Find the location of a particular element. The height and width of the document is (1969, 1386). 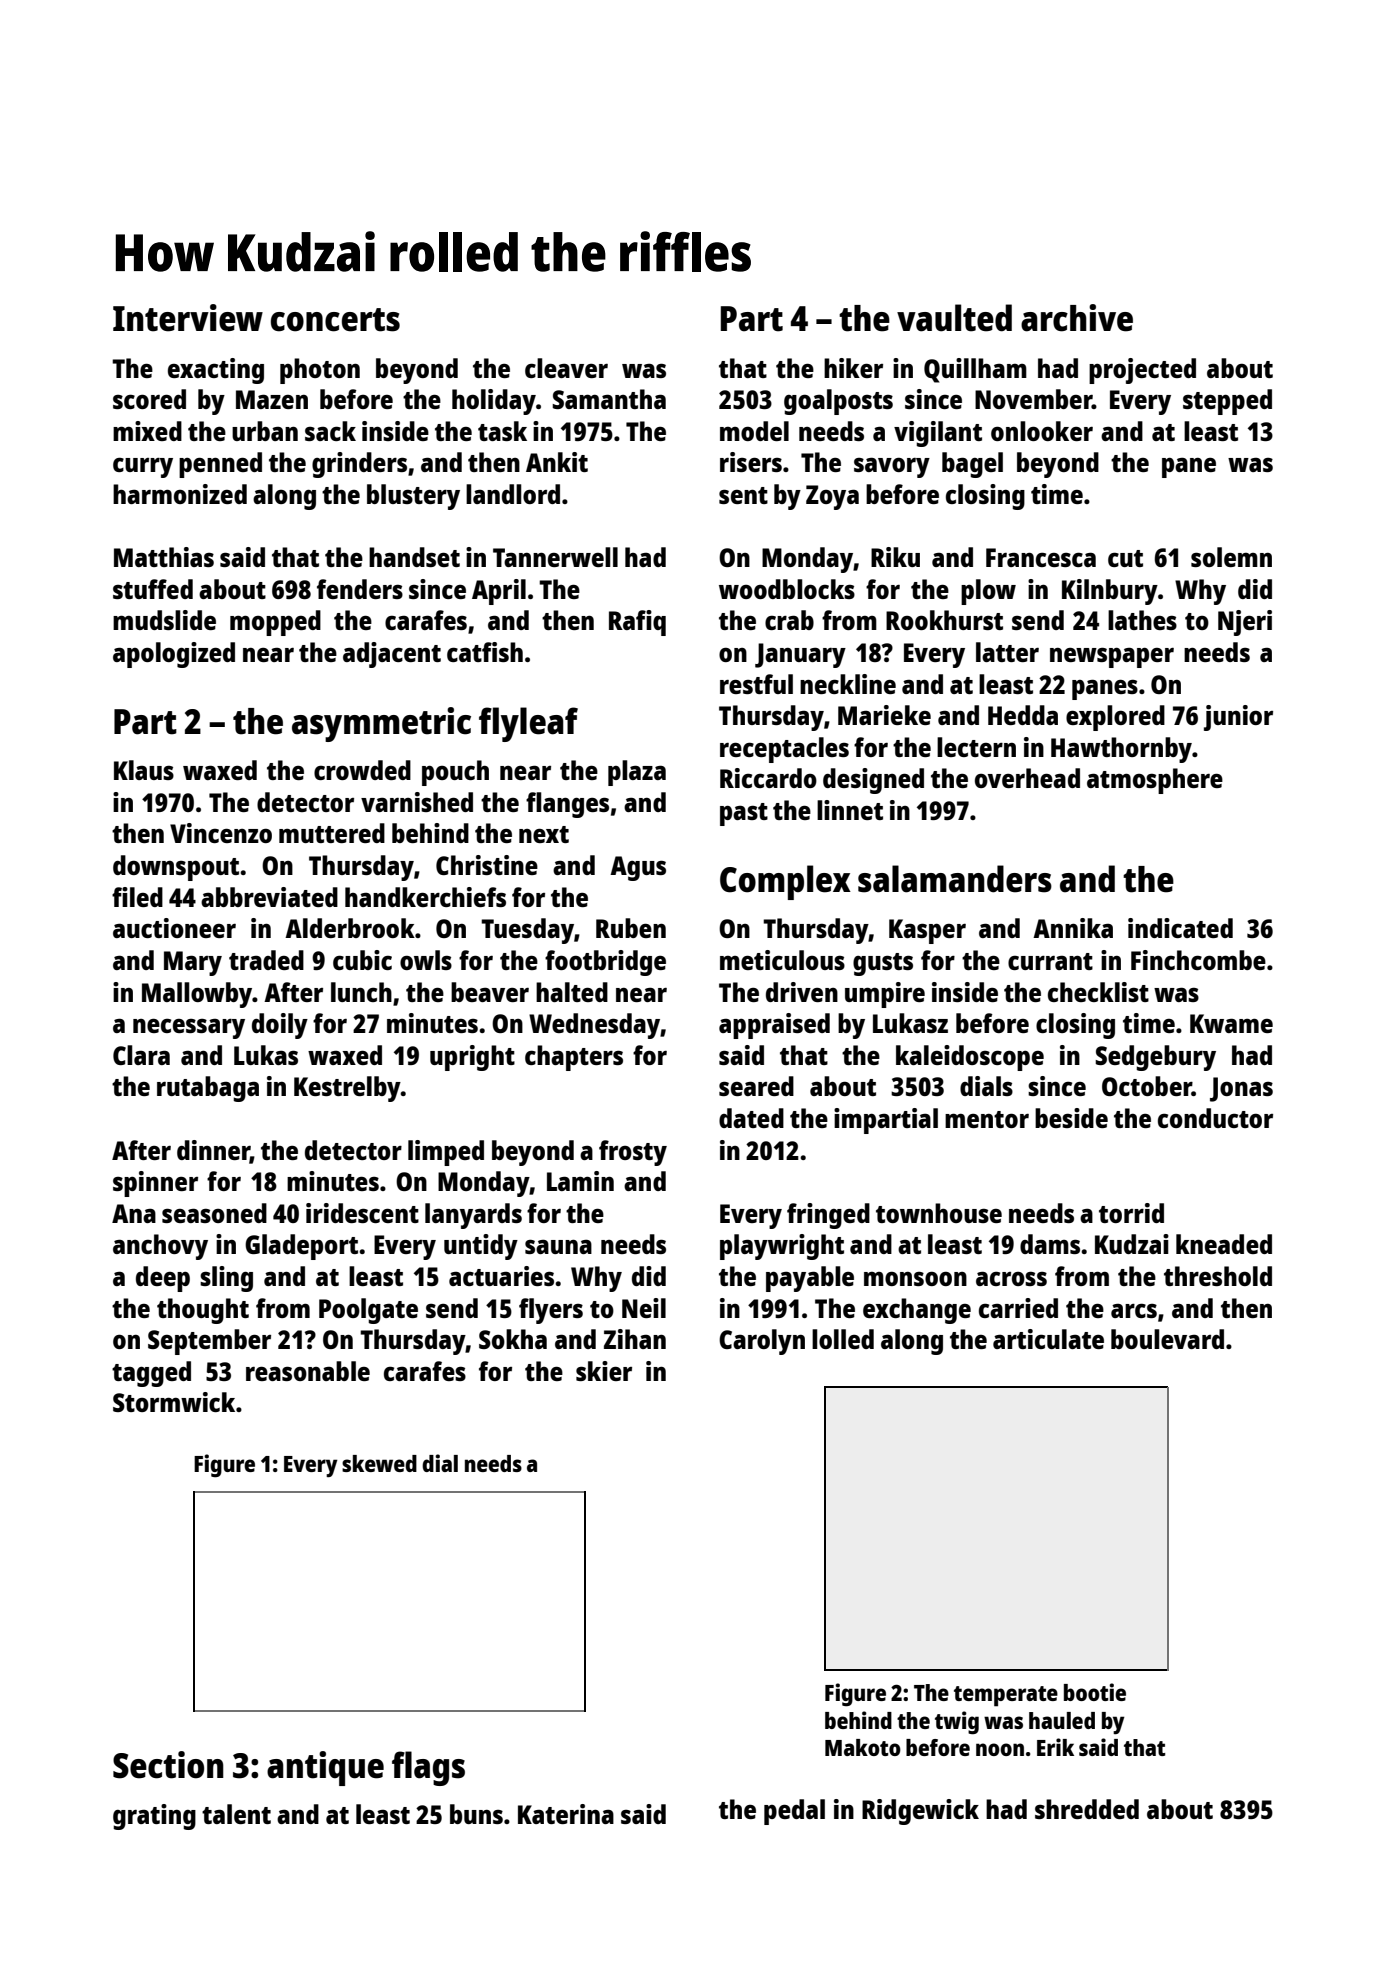

talent is located at coordinates (236, 1814).
